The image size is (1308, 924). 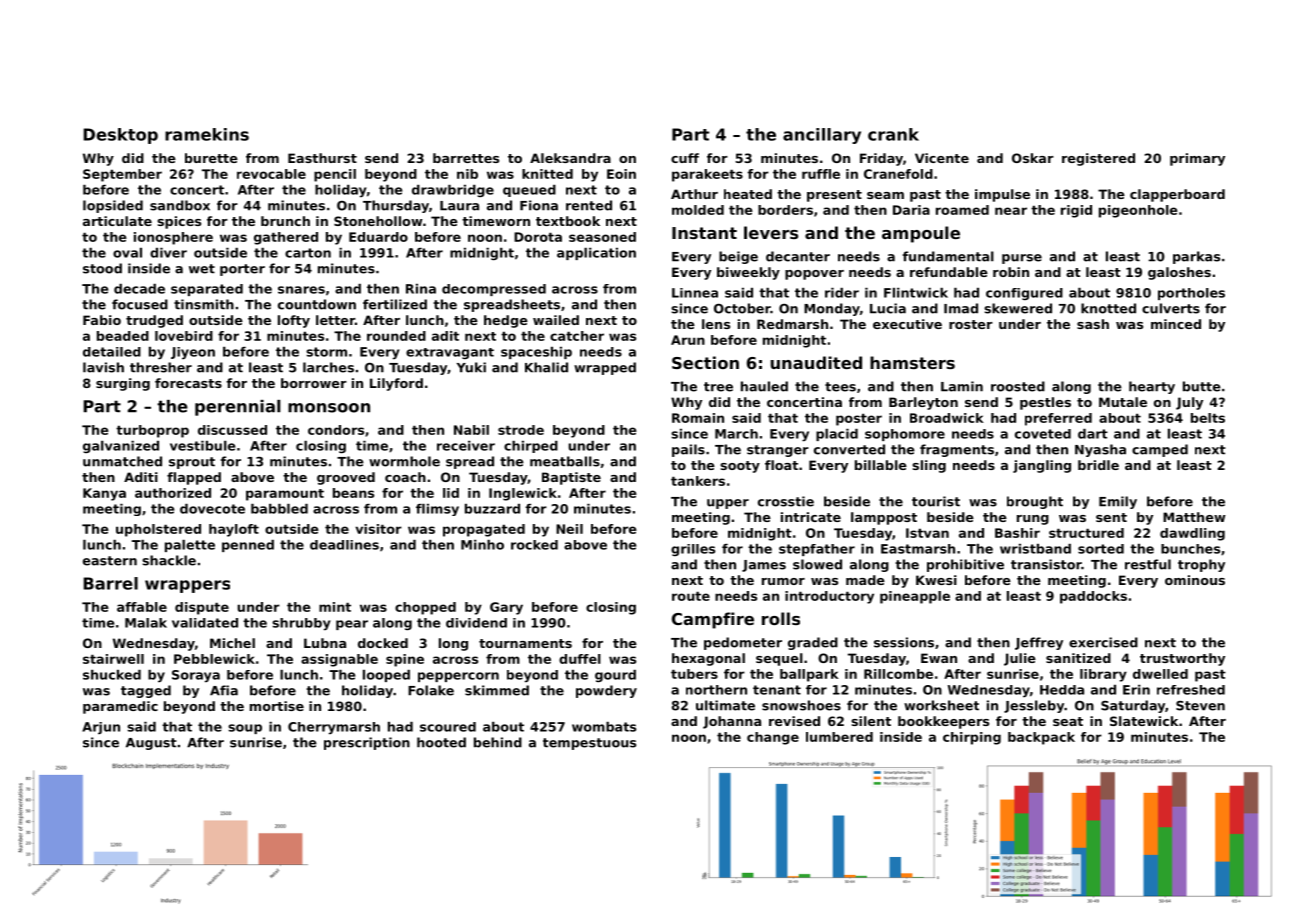 What do you see at coordinates (1043, 434) in the document?
I see `coveted` at bounding box center [1043, 434].
